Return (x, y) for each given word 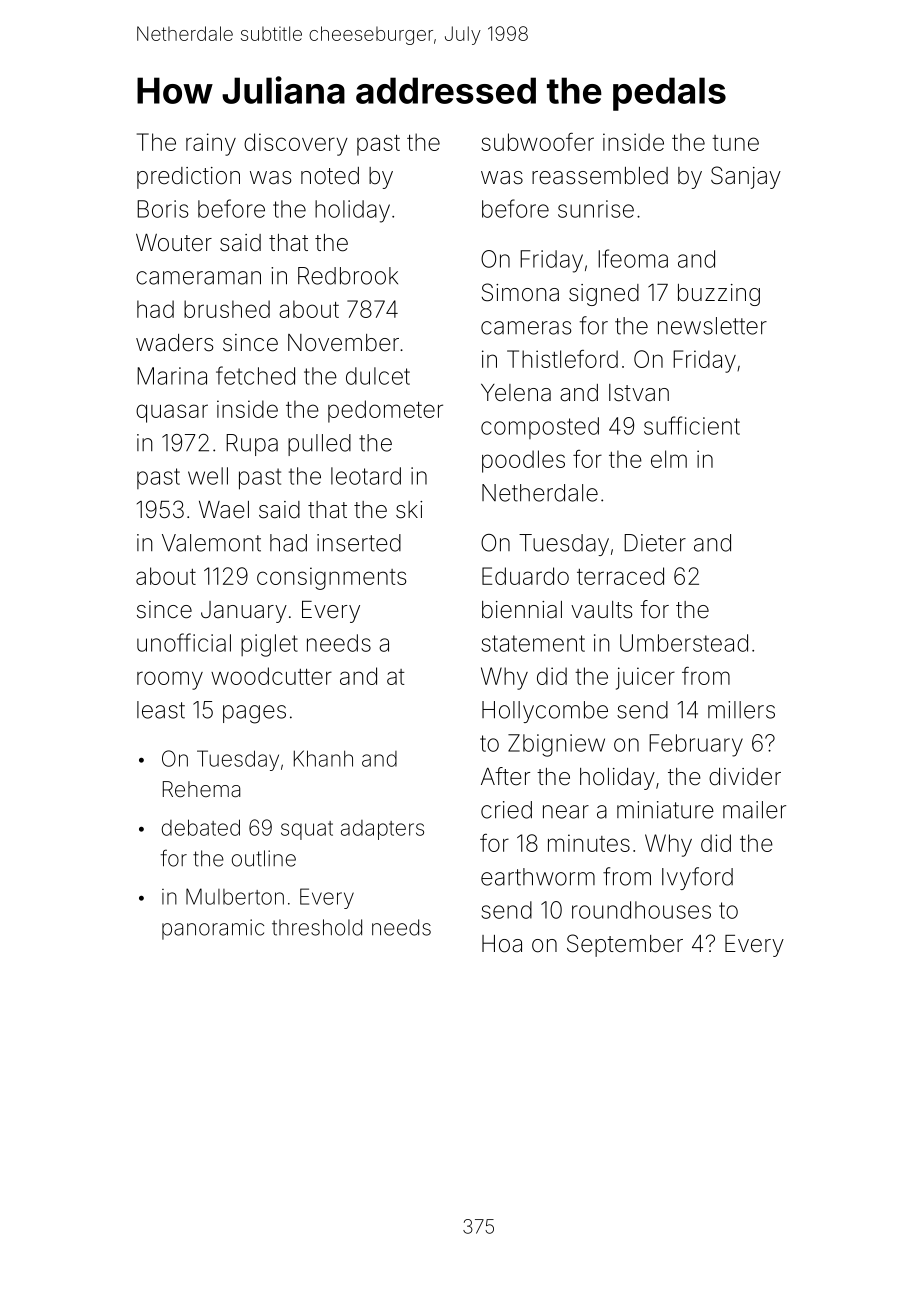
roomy (170, 680)
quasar (172, 413)
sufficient (692, 425)
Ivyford (697, 878)
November (343, 343)
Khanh (323, 758)
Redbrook (348, 276)
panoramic (213, 929)
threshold (317, 927)
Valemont (211, 543)
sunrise (596, 209)
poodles (523, 461)
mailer (754, 810)
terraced (620, 576)
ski (409, 510)
